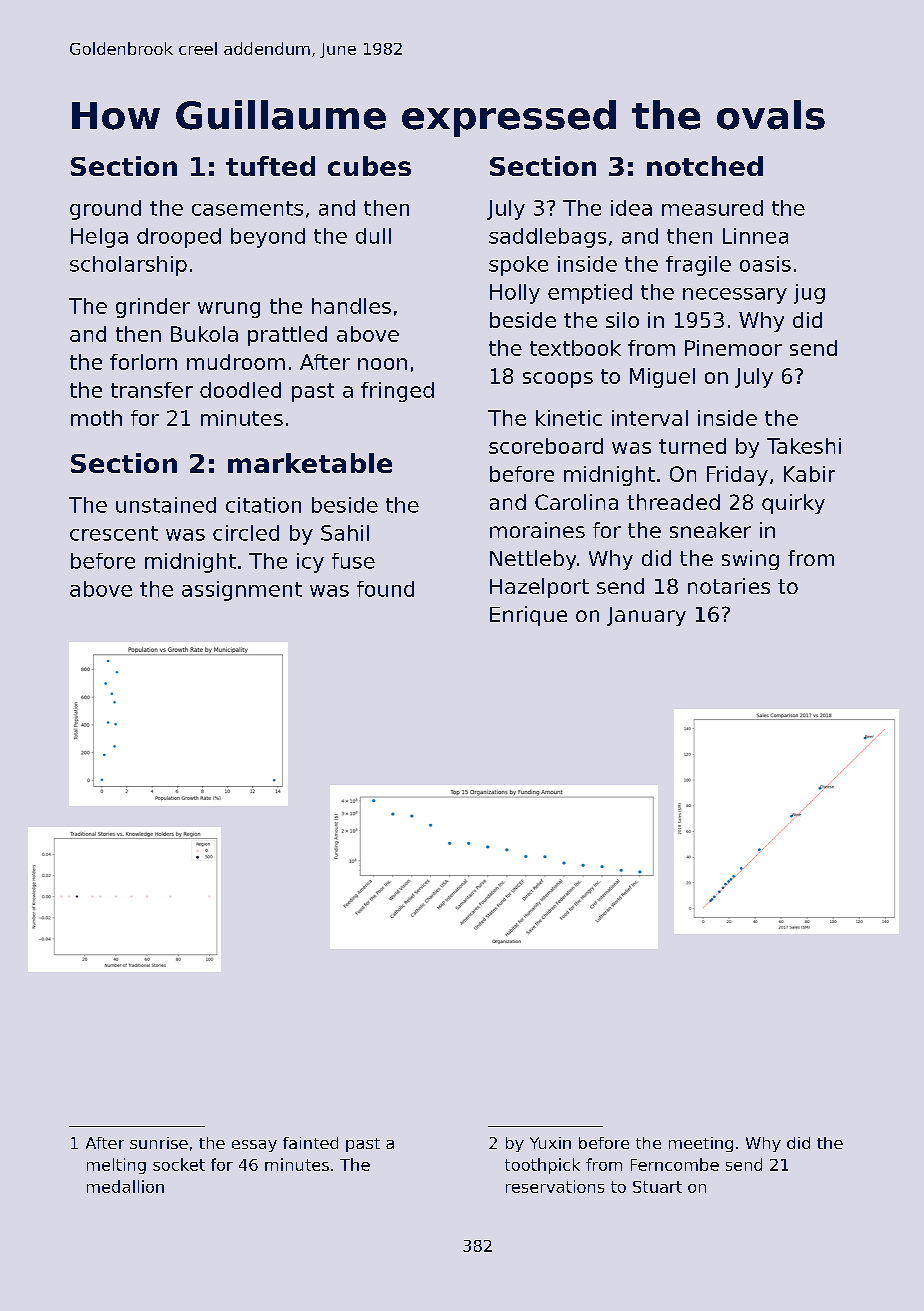 This screenshot has height=1311, width=924. Describe the element at coordinates (166, 505) in the screenshot. I see `unstained` at that location.
